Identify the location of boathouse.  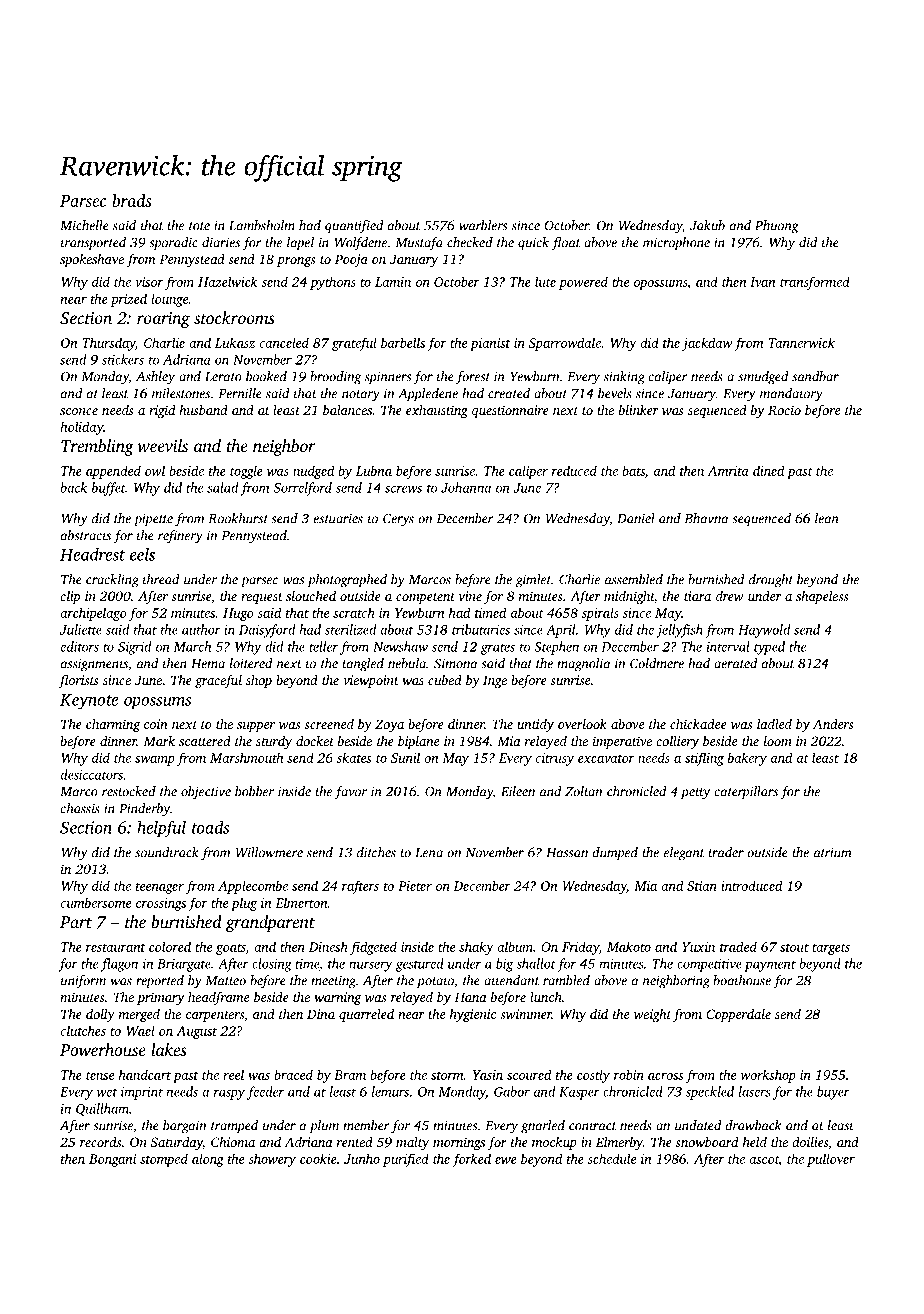
(742, 980).
